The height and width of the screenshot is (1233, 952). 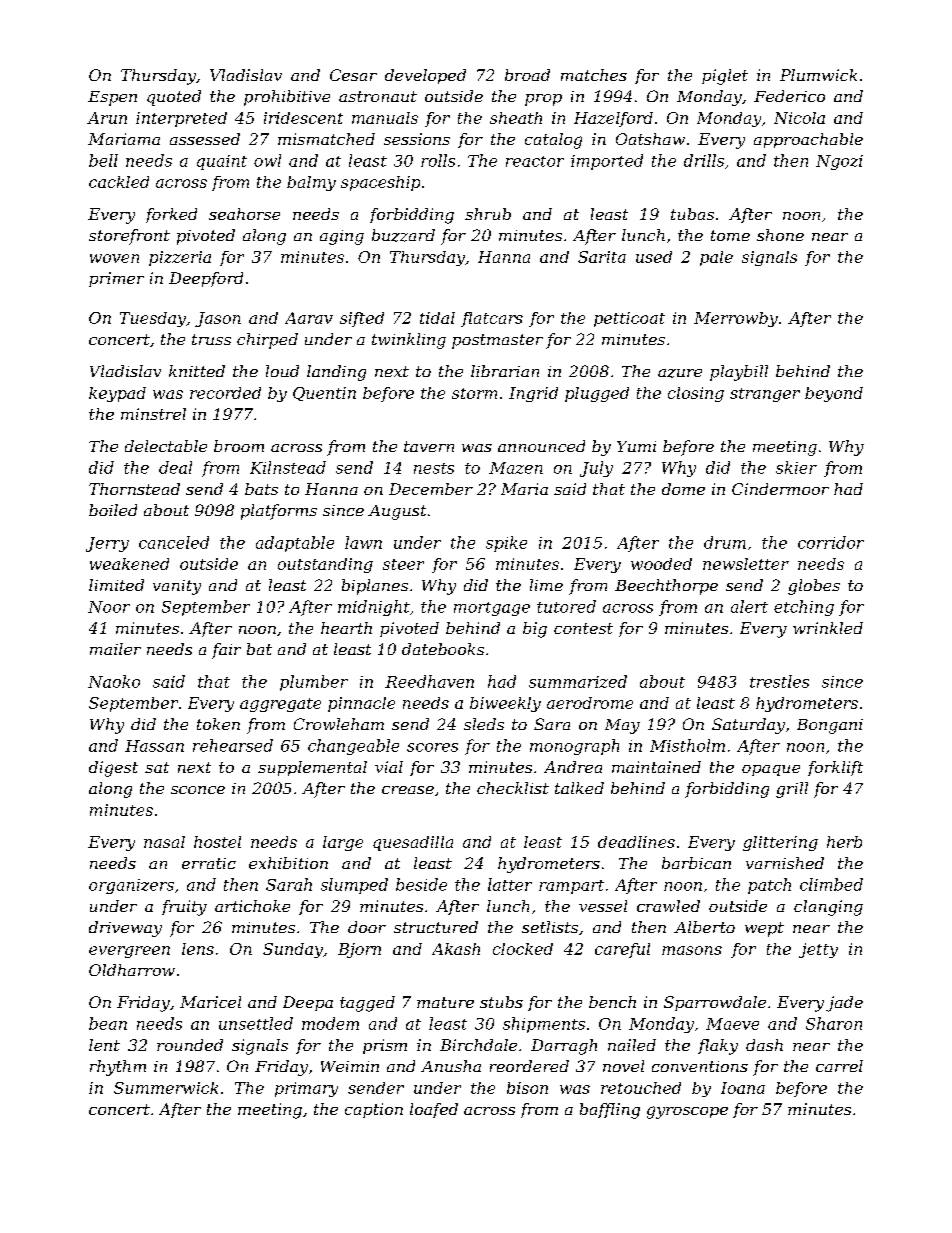 I want to click on etching, so click(x=804, y=608).
